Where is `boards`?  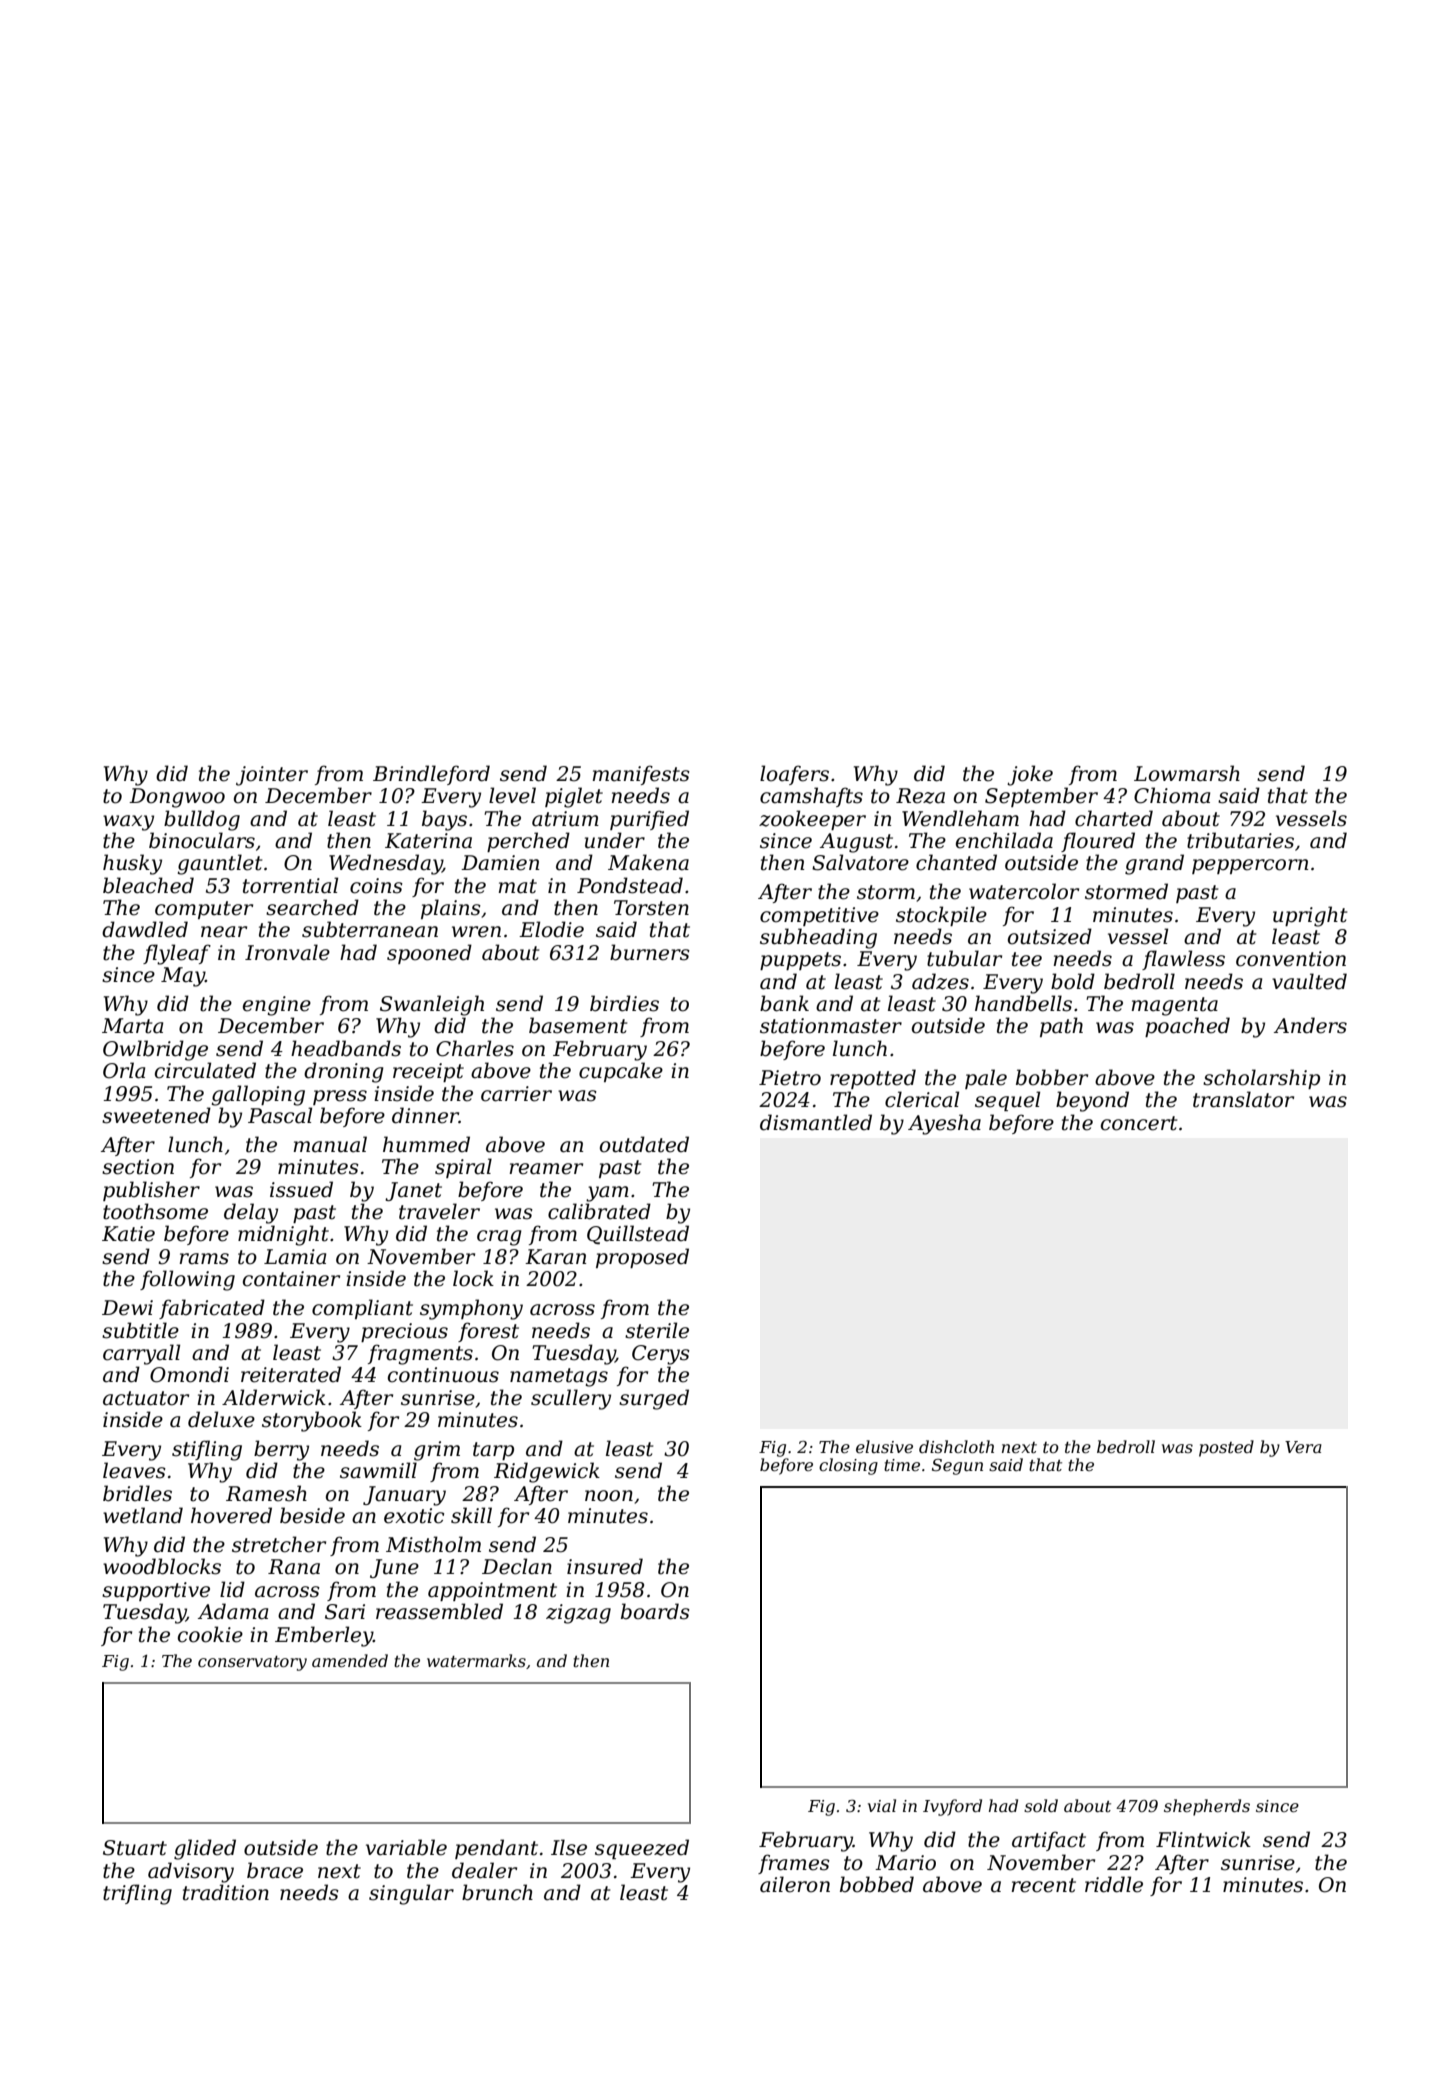 boards is located at coordinates (655, 1611).
